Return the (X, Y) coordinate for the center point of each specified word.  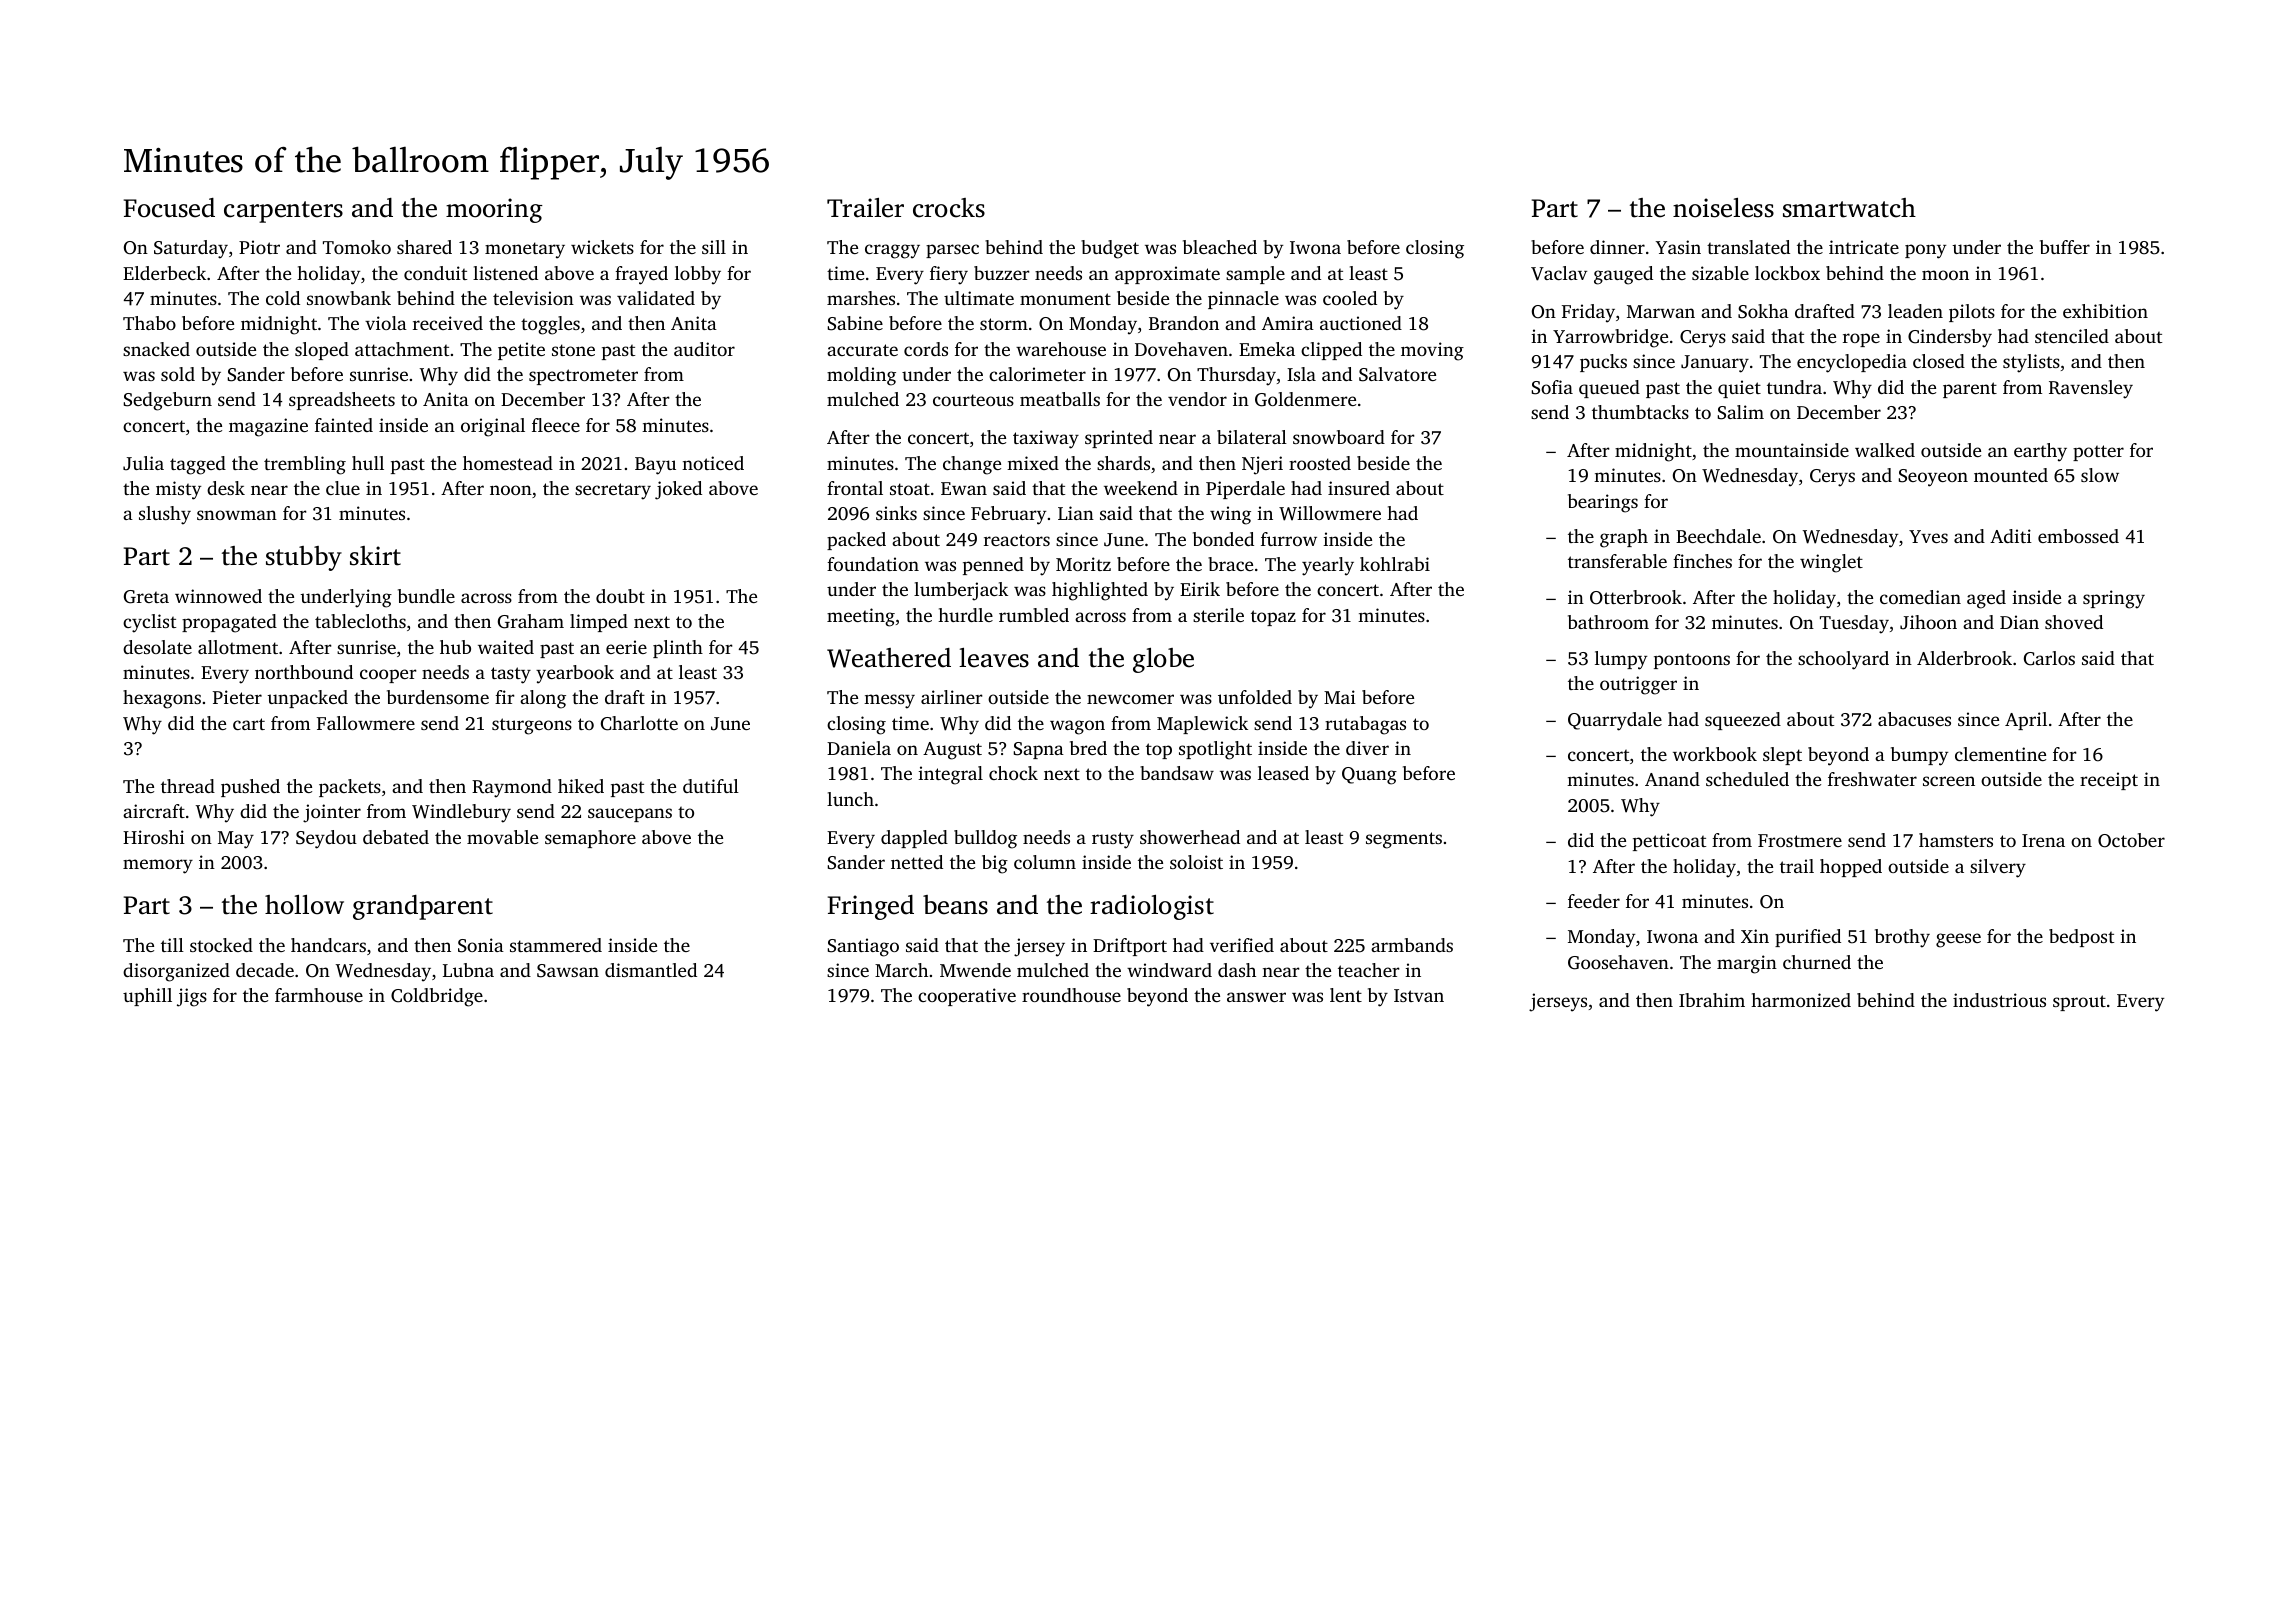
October (2131, 840)
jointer (332, 813)
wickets (602, 247)
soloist (1196, 862)
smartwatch (1849, 208)
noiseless (1723, 208)
